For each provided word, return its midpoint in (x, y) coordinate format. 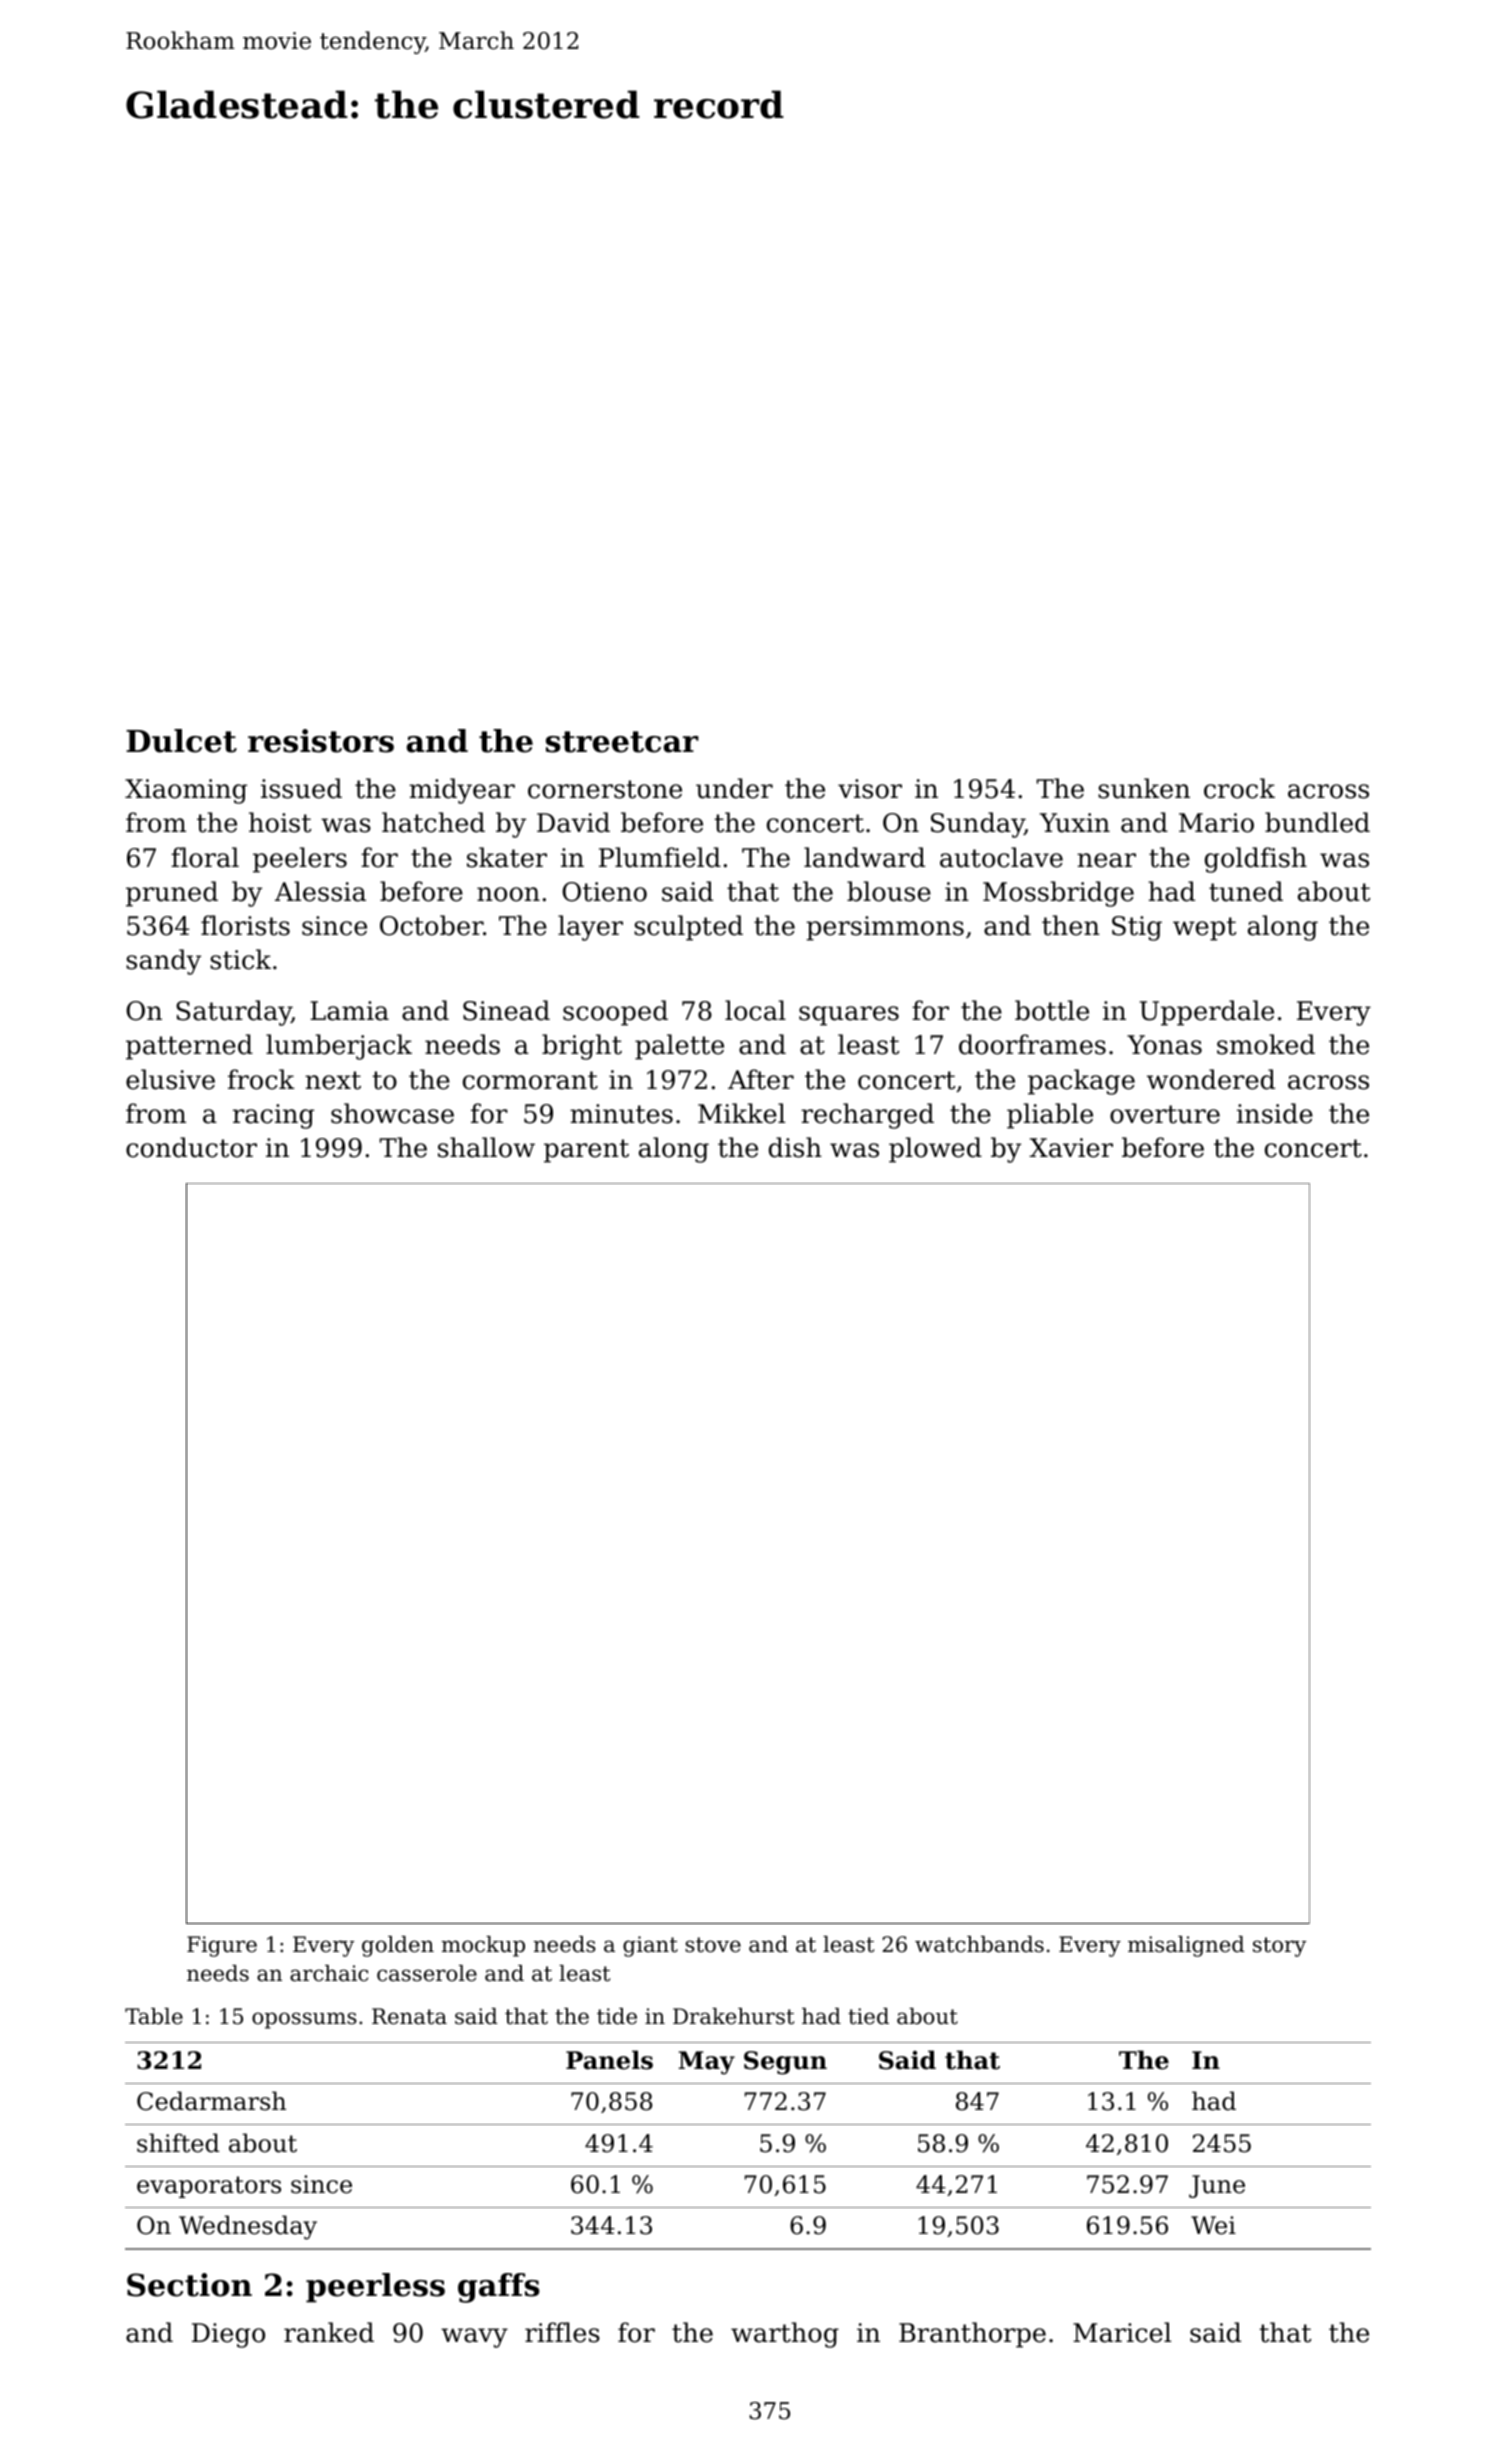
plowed (935, 1150)
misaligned (1186, 1946)
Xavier (1071, 1148)
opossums (304, 2020)
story (1279, 1947)
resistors (321, 741)
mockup (483, 1946)
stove (713, 1945)
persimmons (885, 928)
